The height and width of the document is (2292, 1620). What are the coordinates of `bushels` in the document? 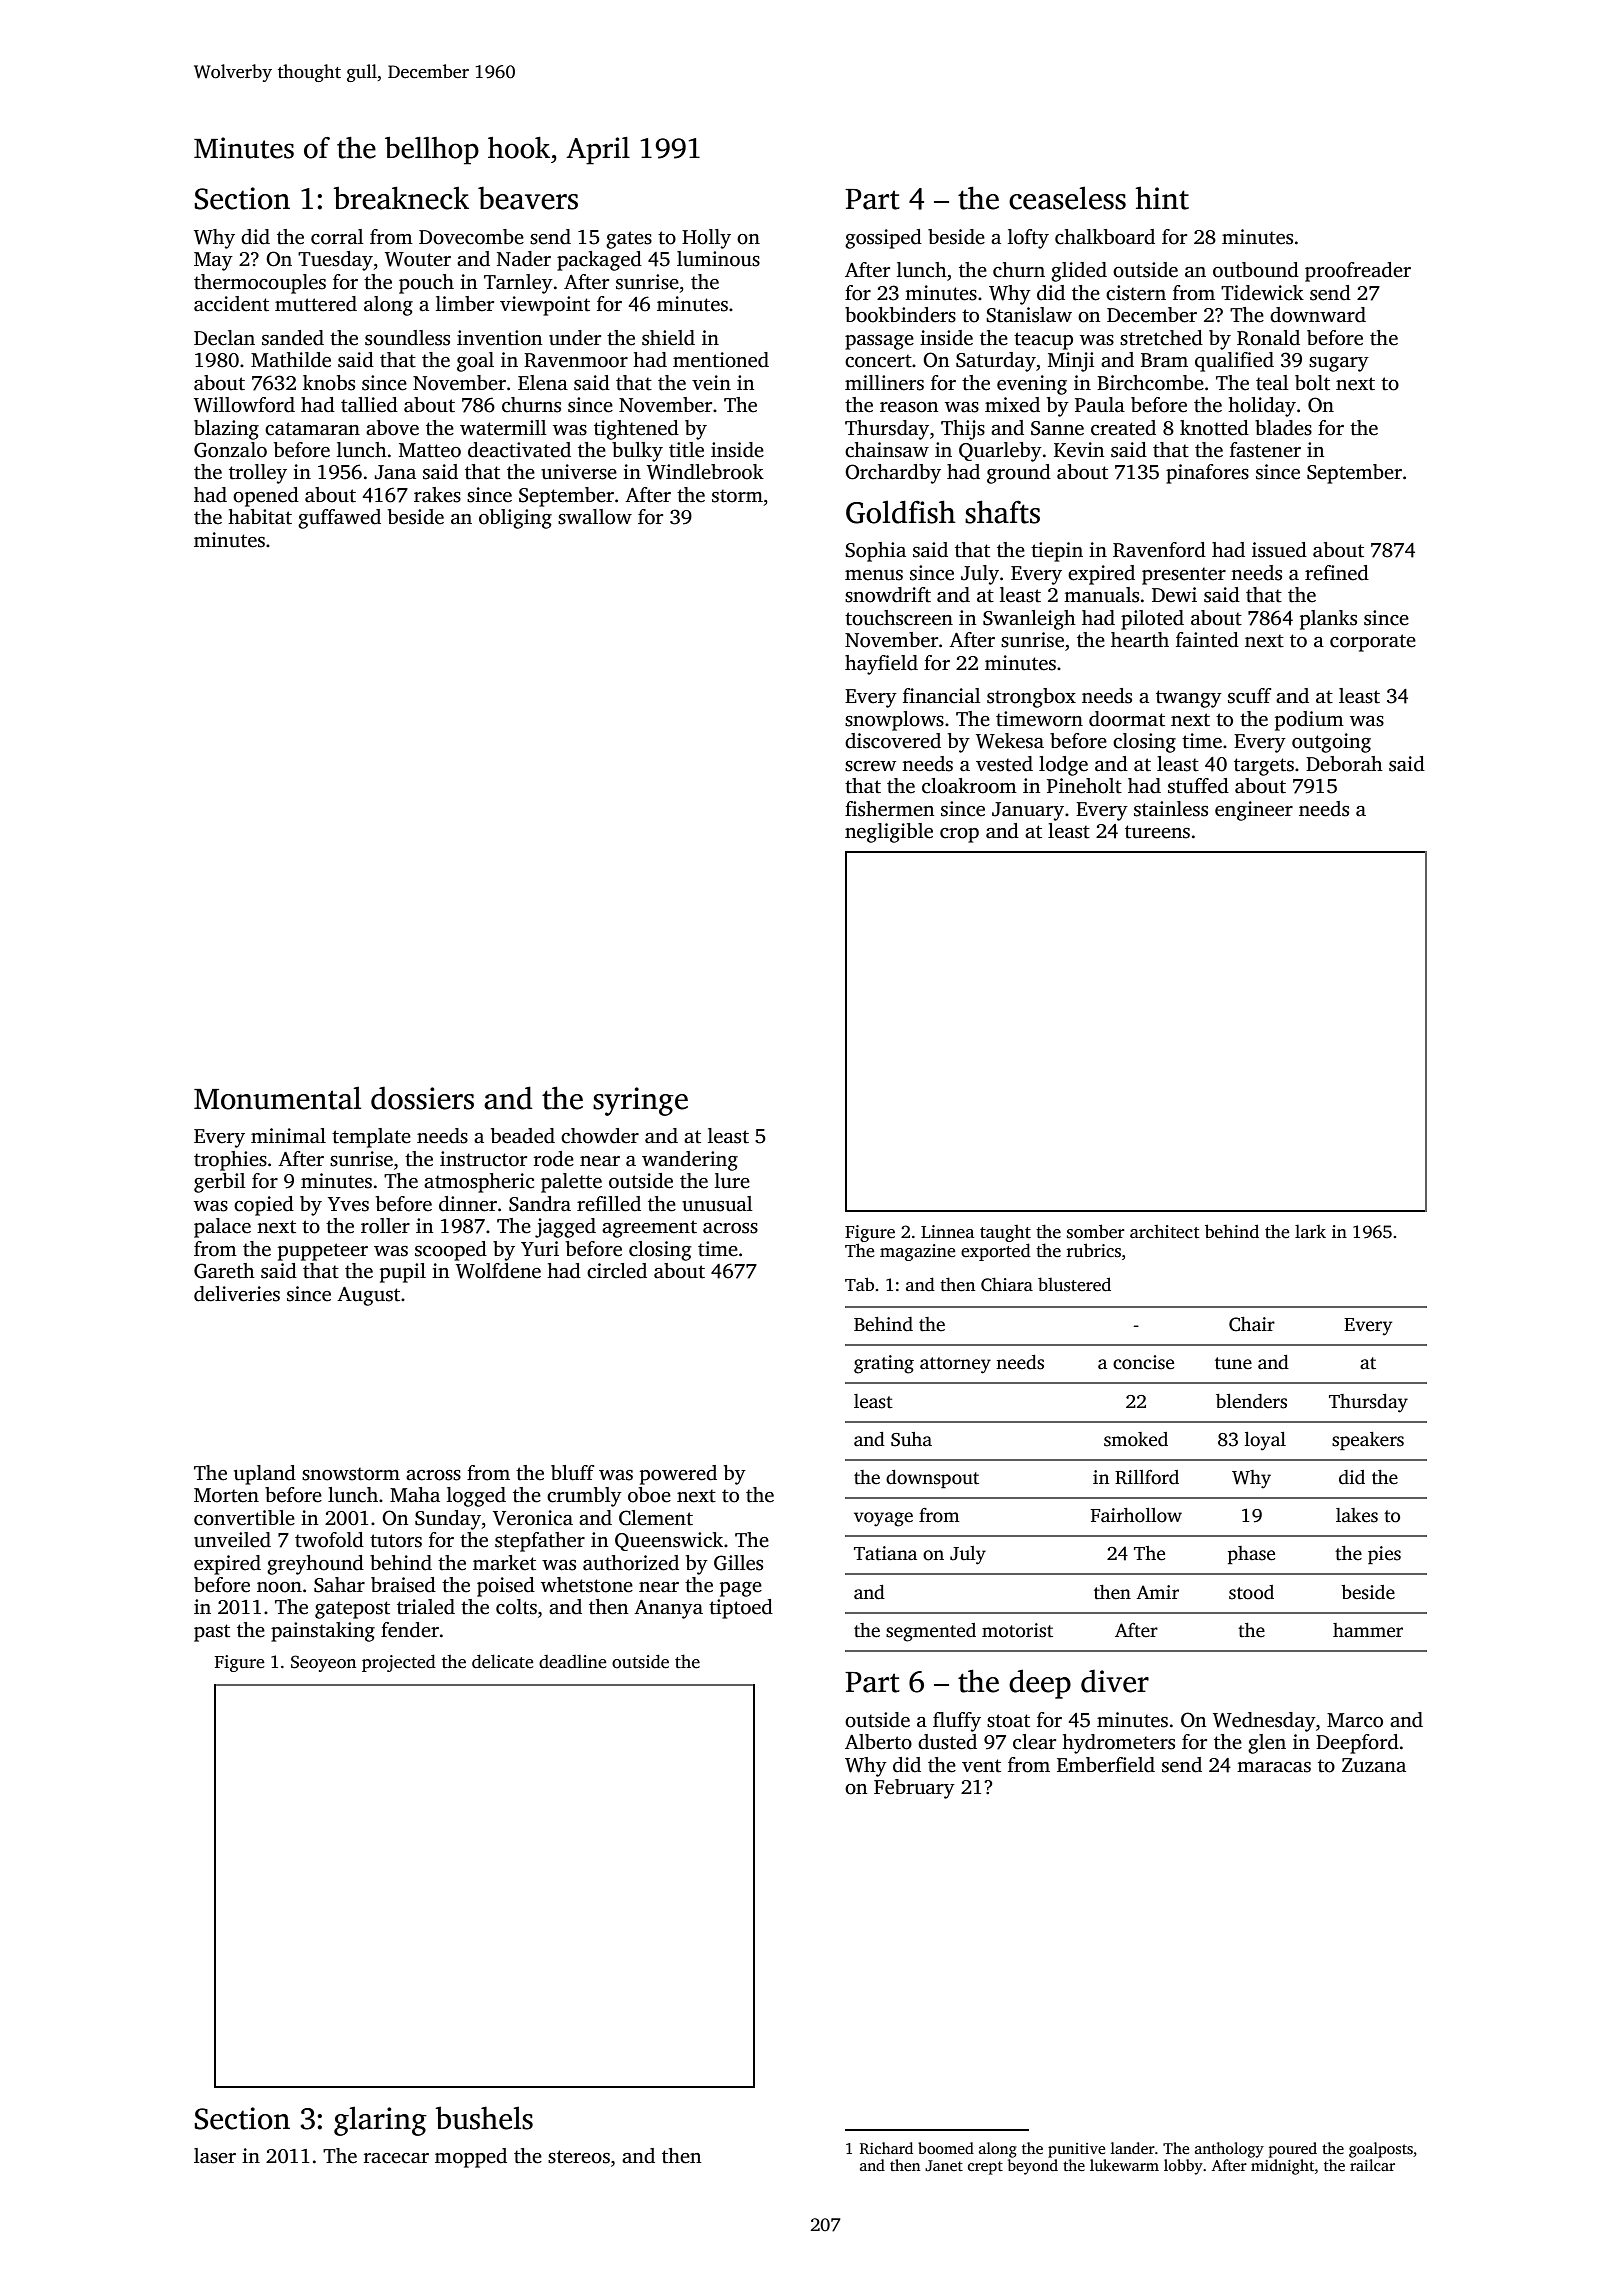 It's located at (484, 2118).
